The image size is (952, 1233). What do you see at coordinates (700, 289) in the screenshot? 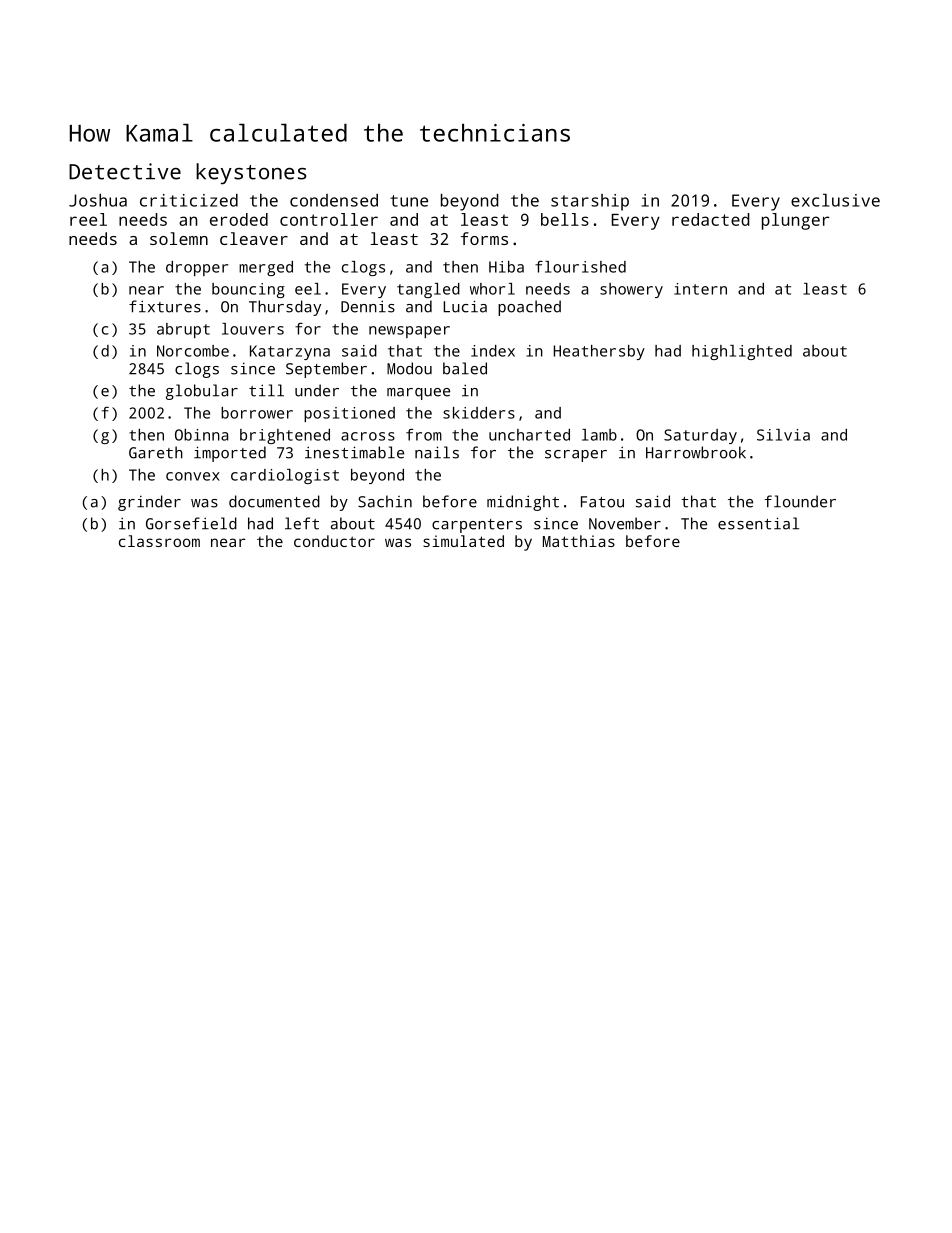
I see `intern` at bounding box center [700, 289].
